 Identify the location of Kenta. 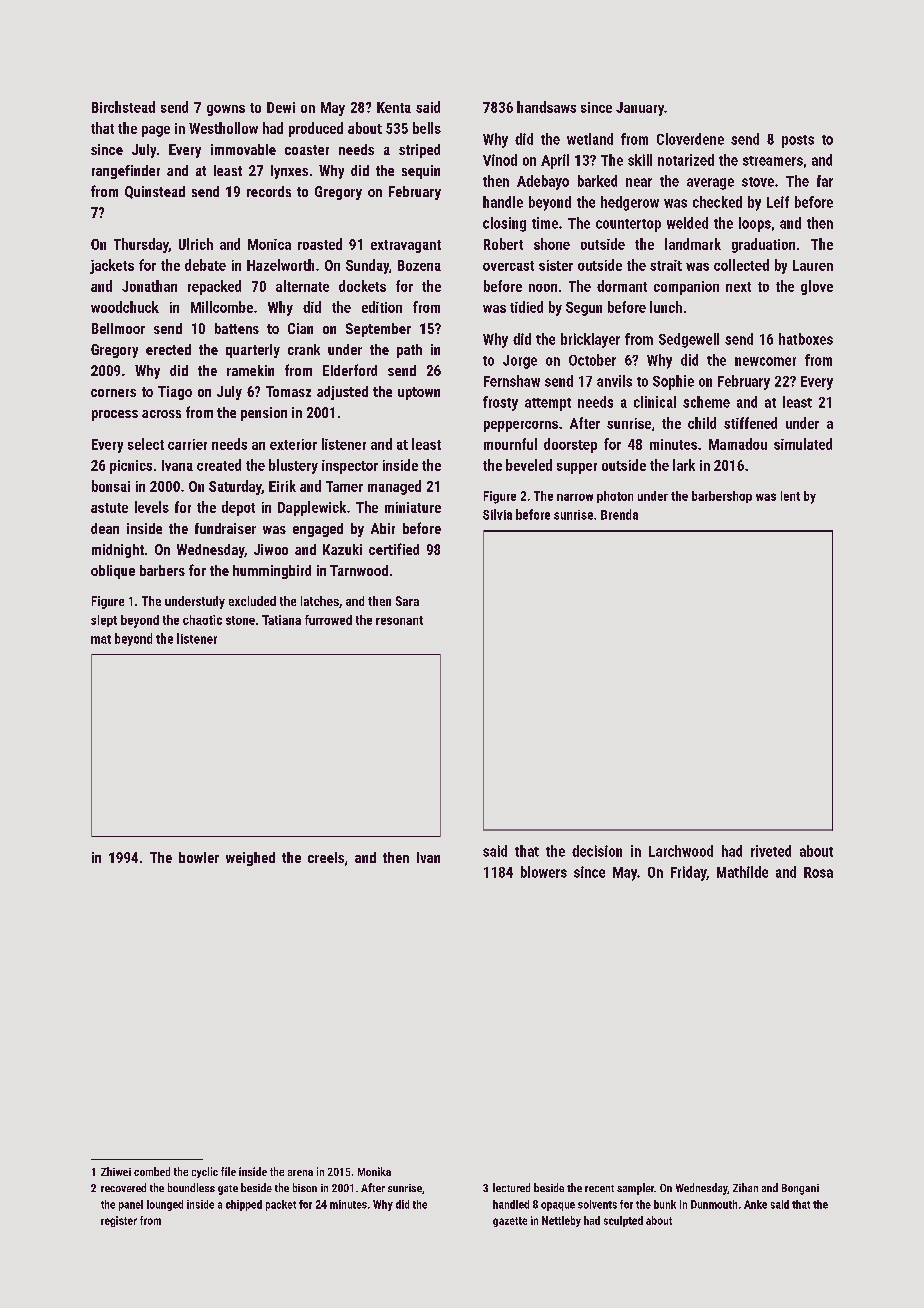
(394, 107).
